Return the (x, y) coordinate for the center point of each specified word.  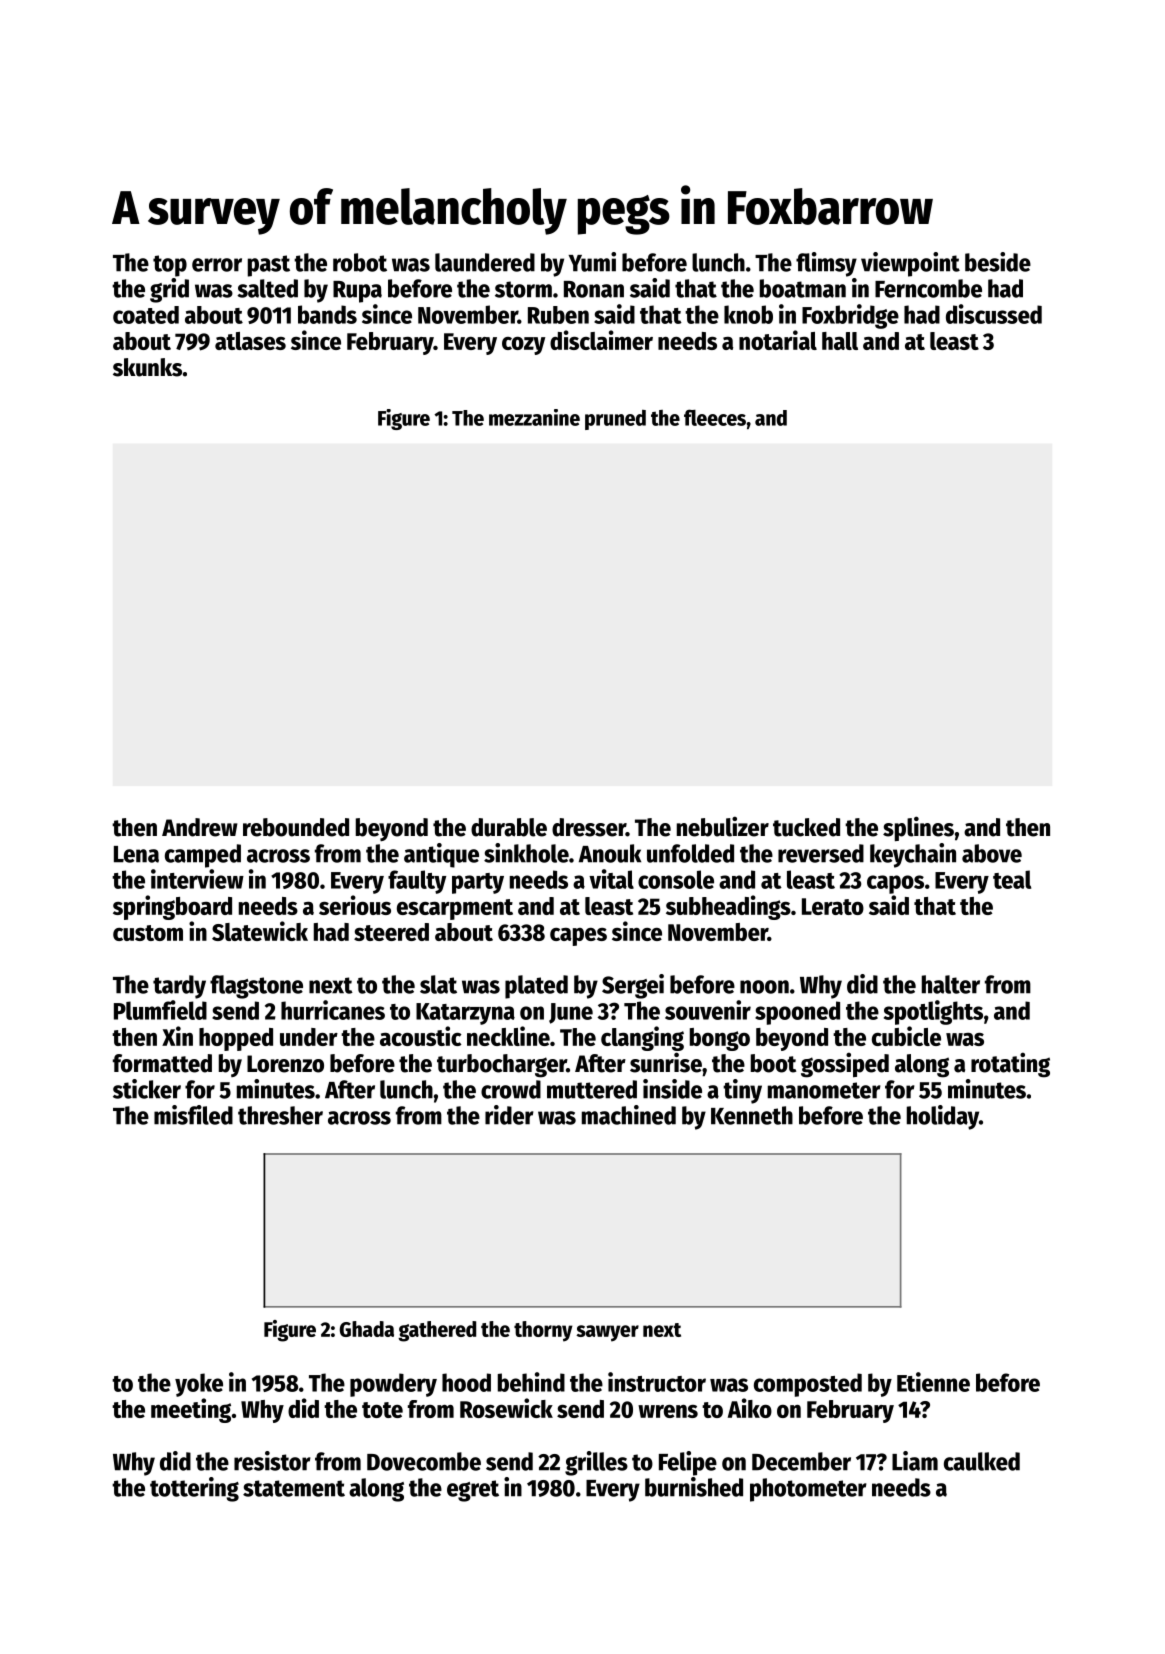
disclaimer (601, 340)
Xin (177, 1036)
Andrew (200, 827)
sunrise (666, 1062)
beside (998, 262)
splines (918, 828)
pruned (615, 420)
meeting (191, 1410)
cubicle (906, 1036)
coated (146, 315)
